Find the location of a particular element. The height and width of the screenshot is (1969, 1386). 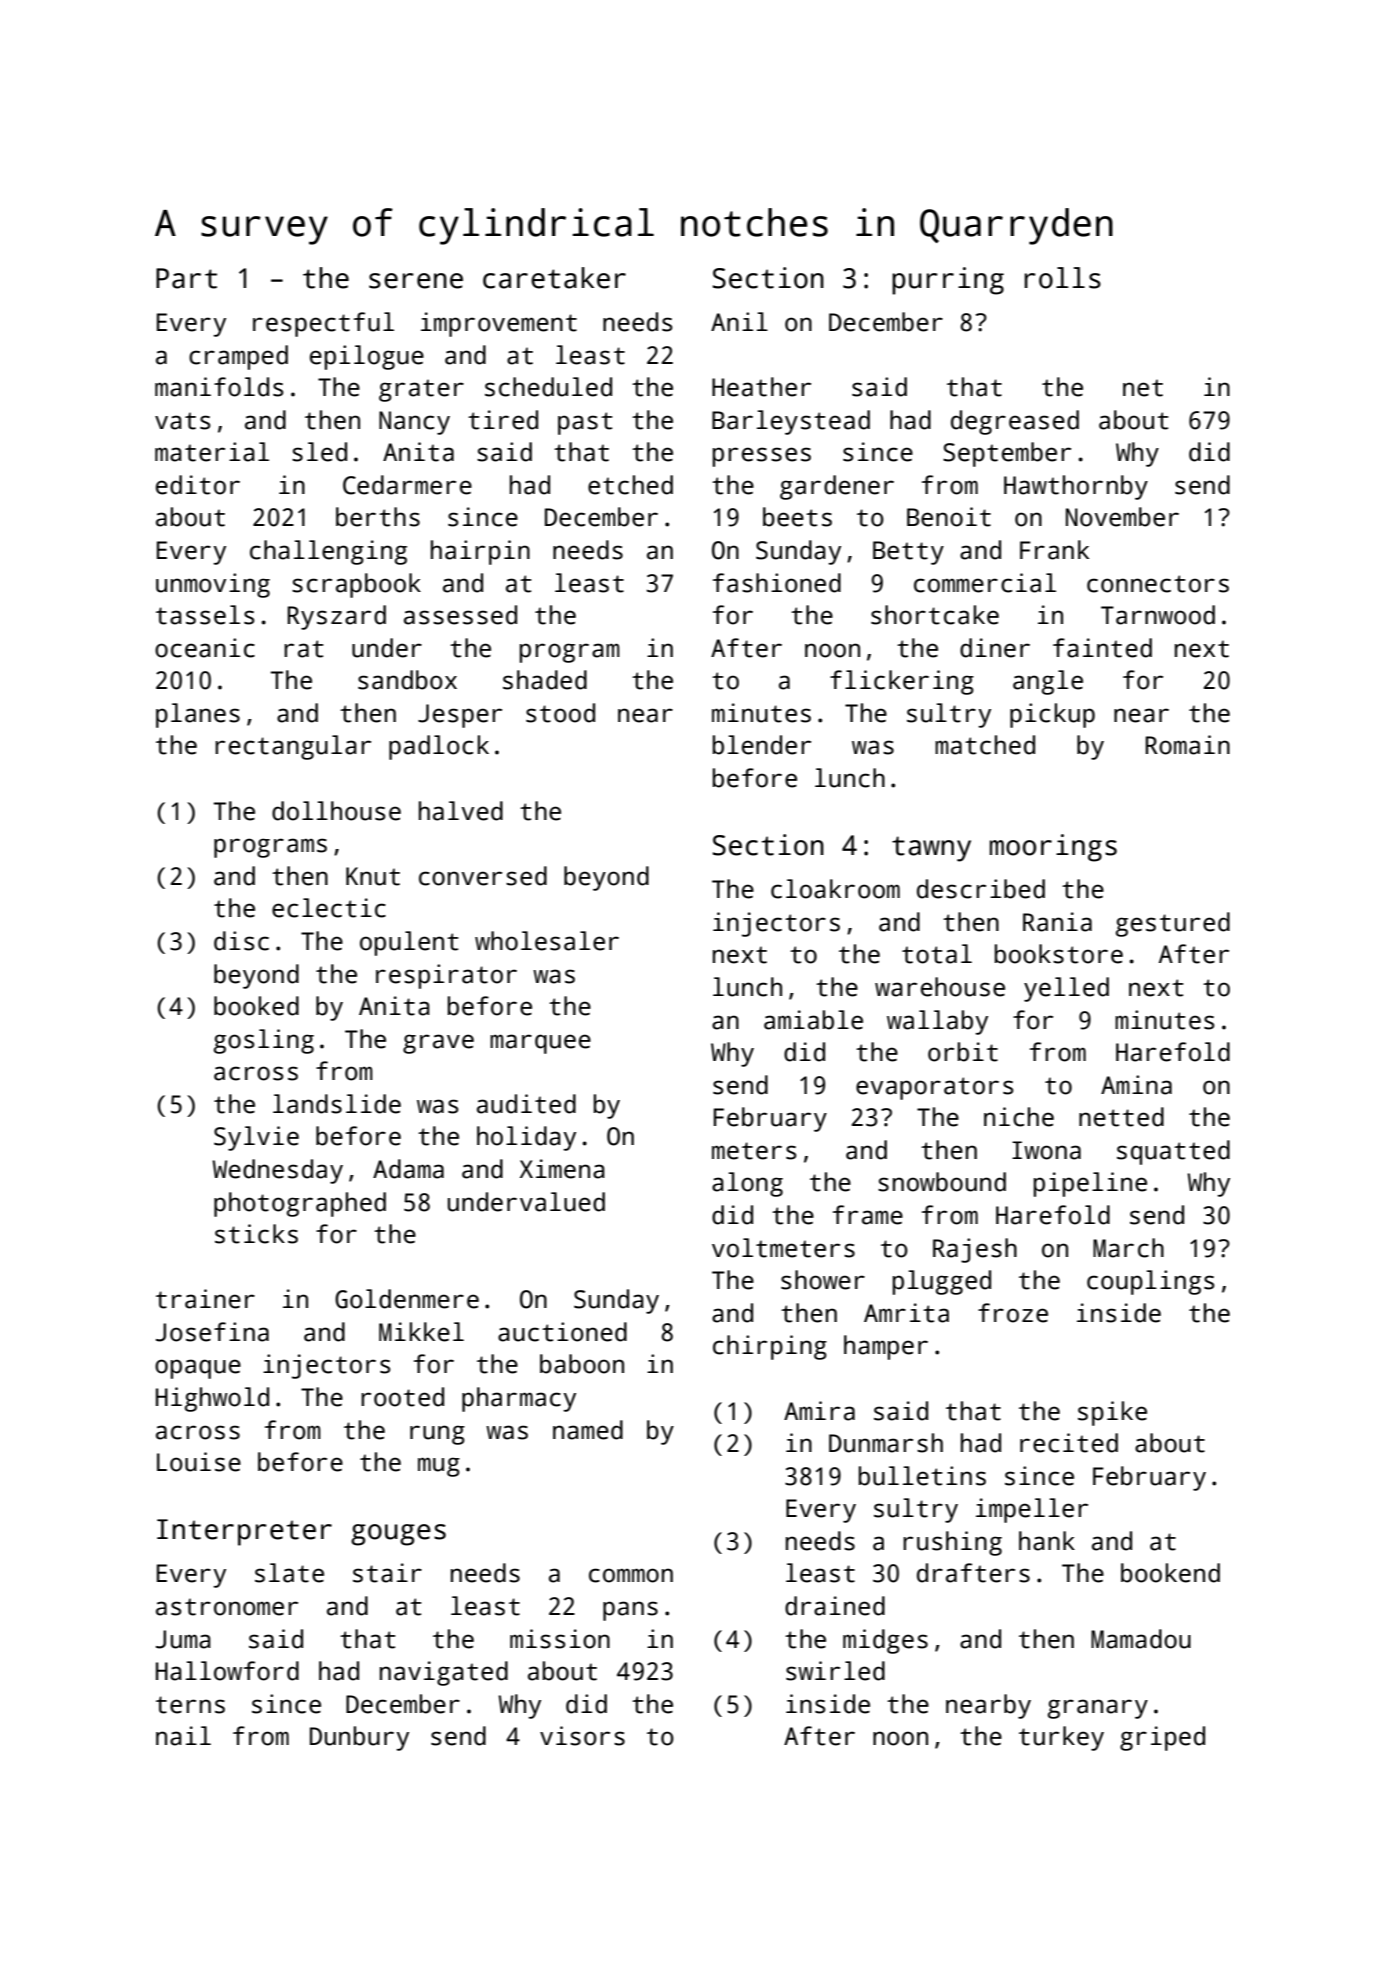

visors is located at coordinates (582, 1736).
